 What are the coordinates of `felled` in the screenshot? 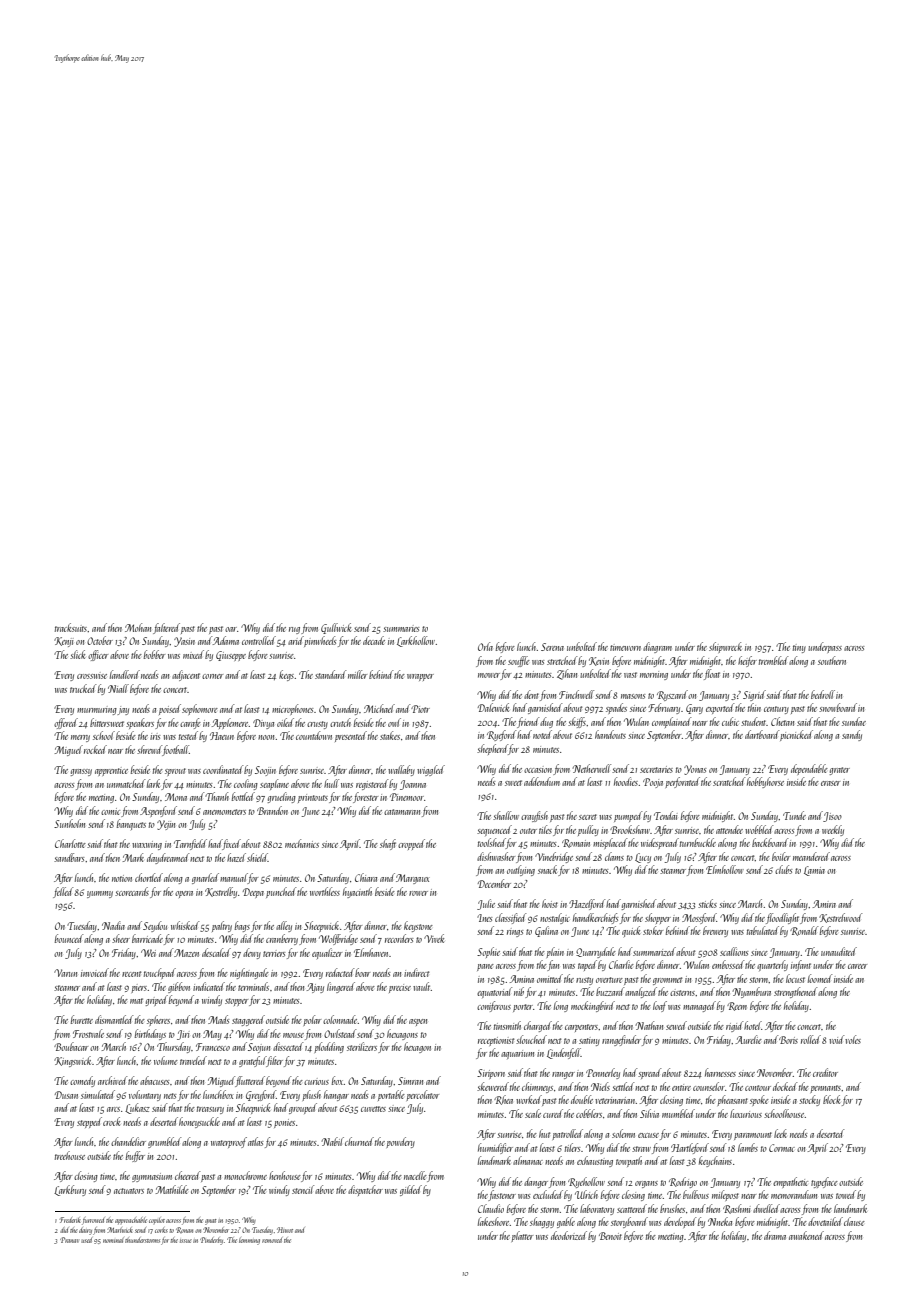 It's located at (63, 892).
